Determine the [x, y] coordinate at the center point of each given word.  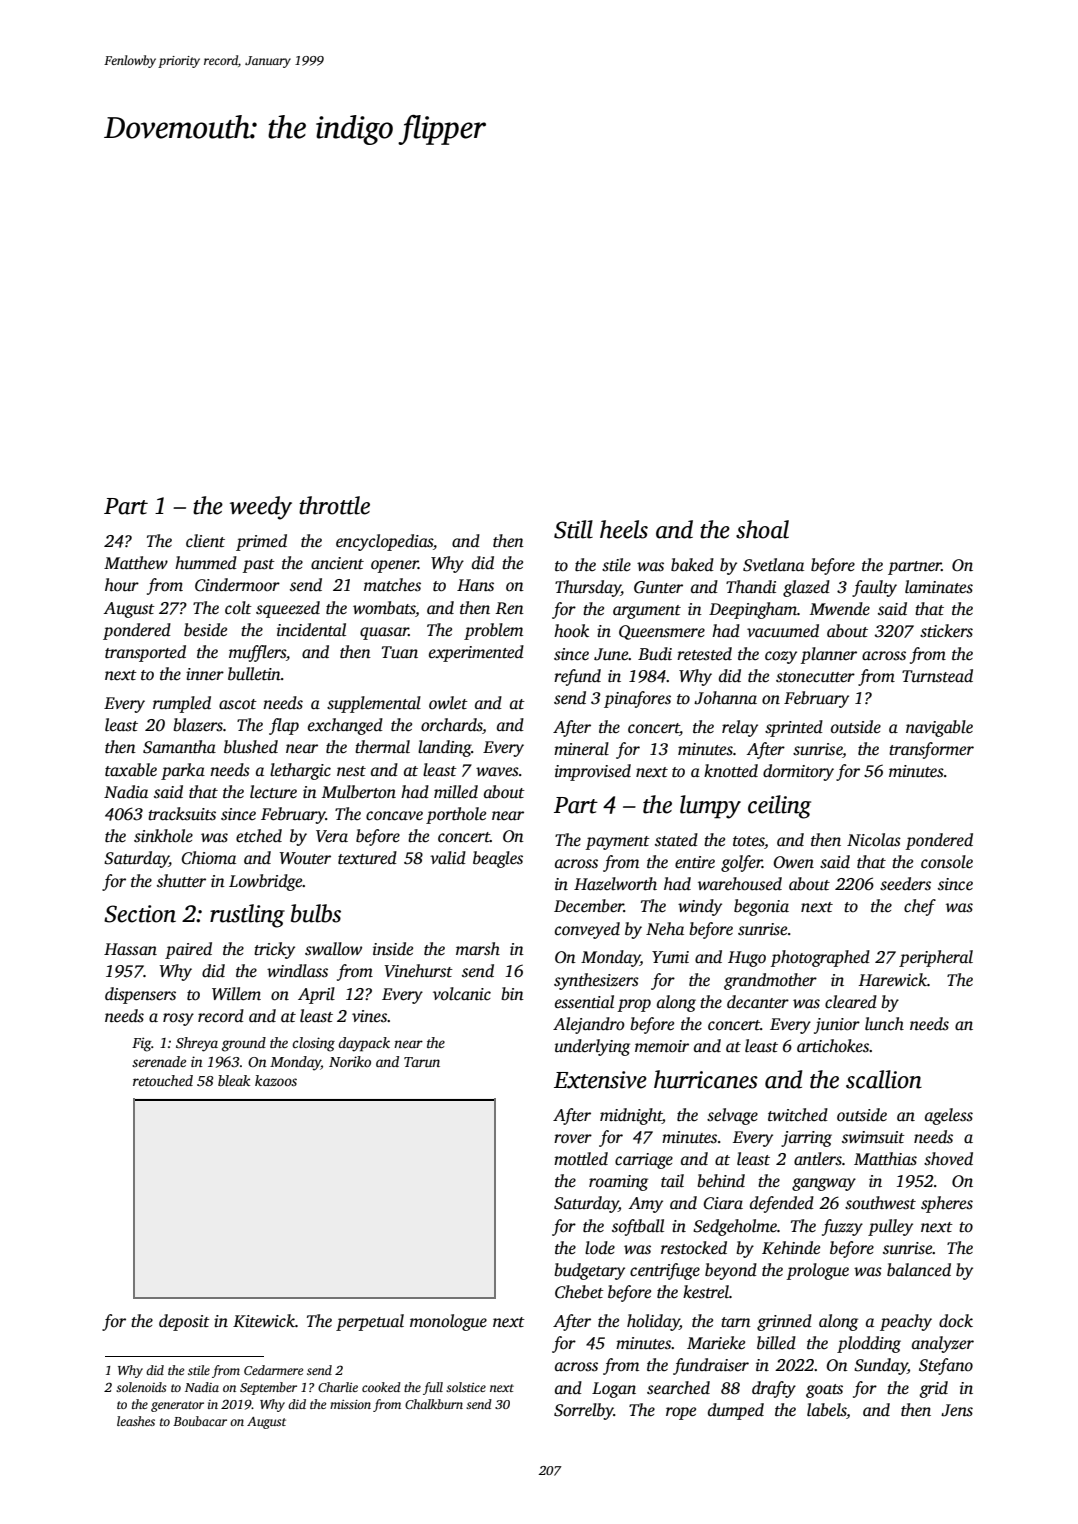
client [205, 541]
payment [617, 843]
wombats [384, 608]
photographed [820, 958]
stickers [946, 631]
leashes [136, 1421]
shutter [181, 881]
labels [827, 1411]
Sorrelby [584, 1411]
